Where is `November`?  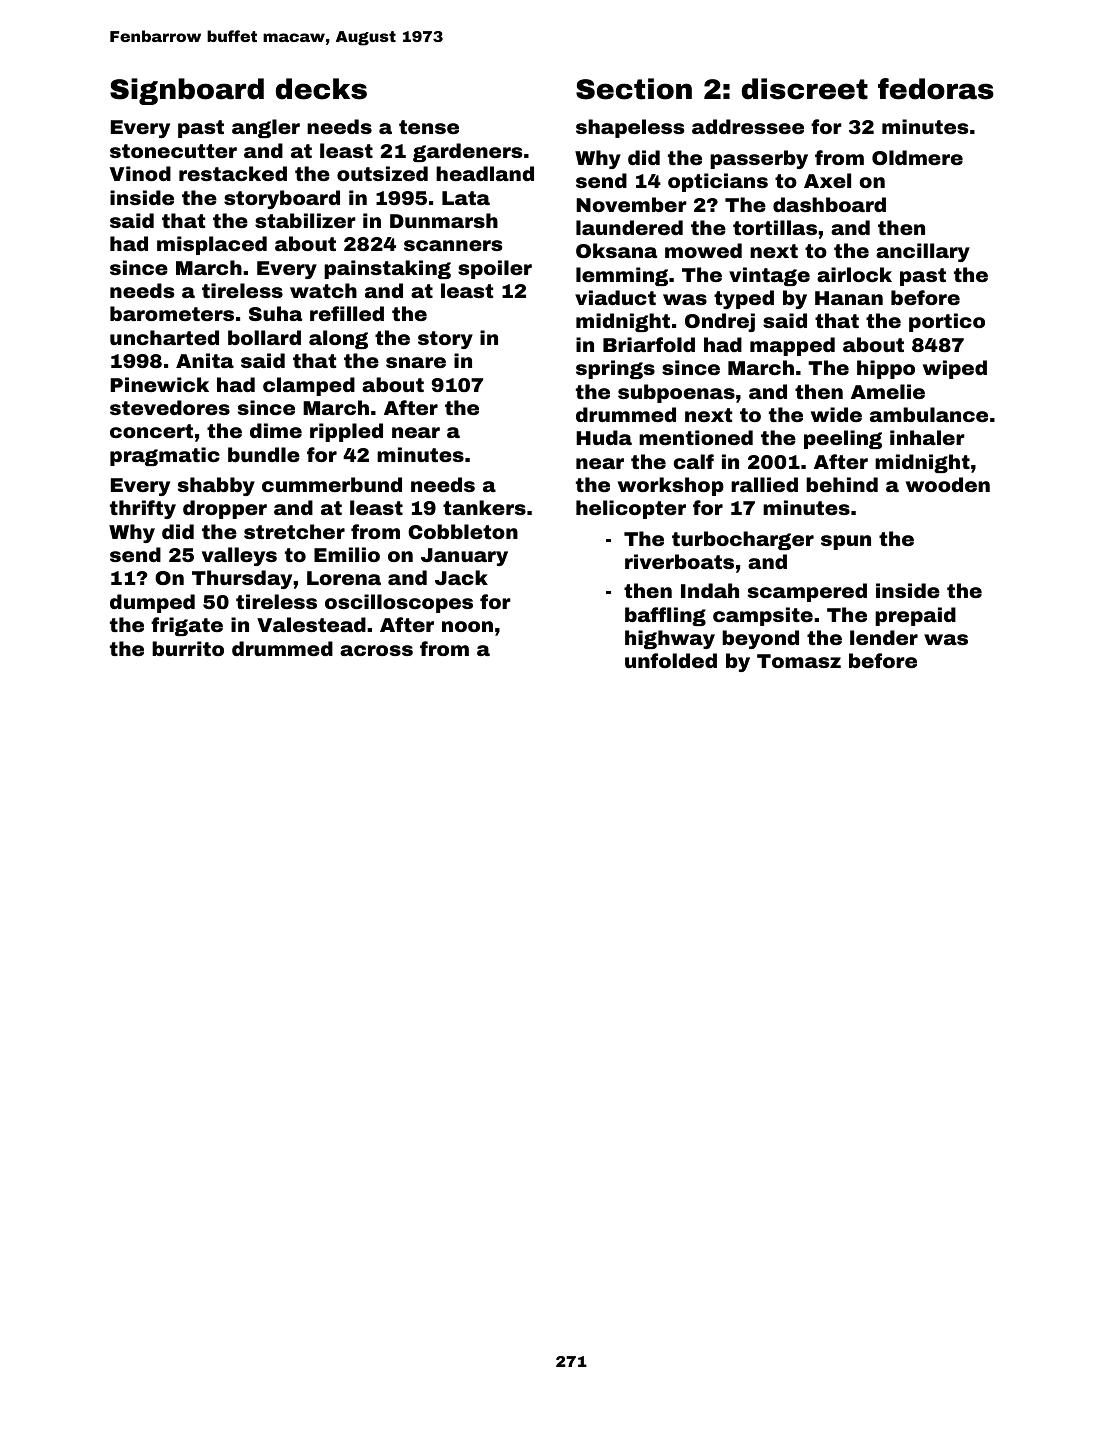 November is located at coordinates (631, 204).
